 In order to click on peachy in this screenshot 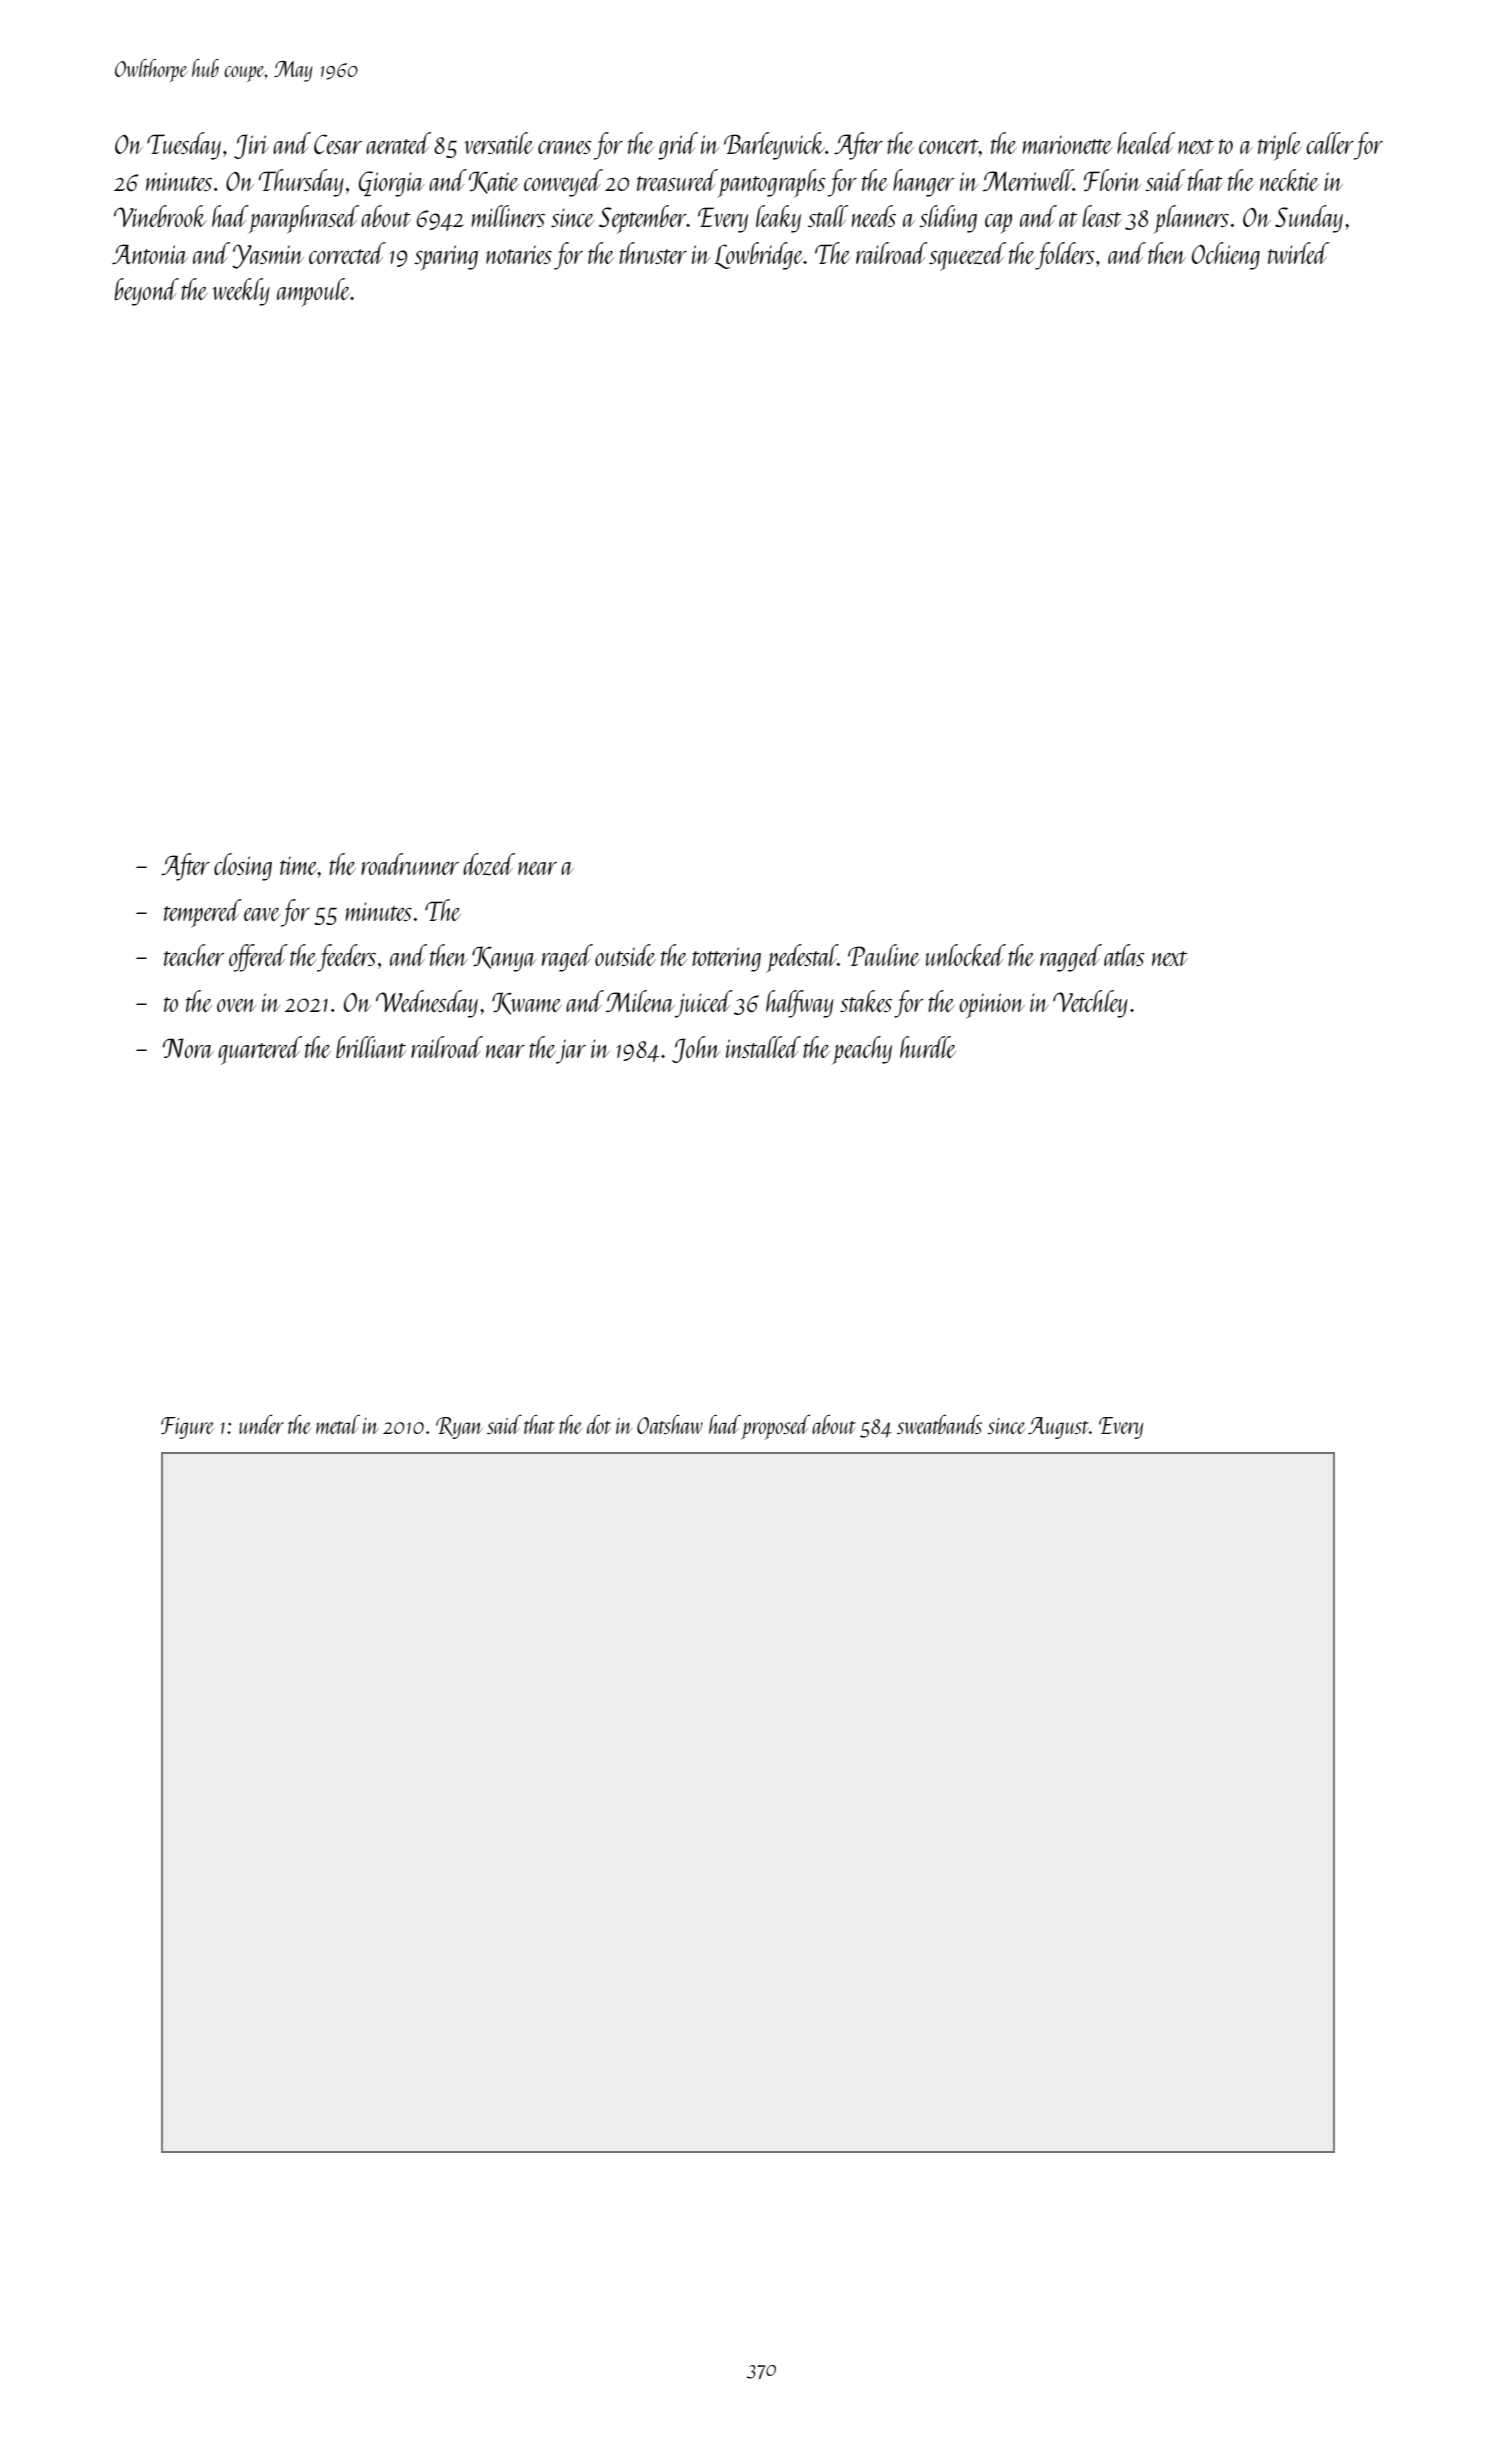, I will do `click(862, 1050)`.
